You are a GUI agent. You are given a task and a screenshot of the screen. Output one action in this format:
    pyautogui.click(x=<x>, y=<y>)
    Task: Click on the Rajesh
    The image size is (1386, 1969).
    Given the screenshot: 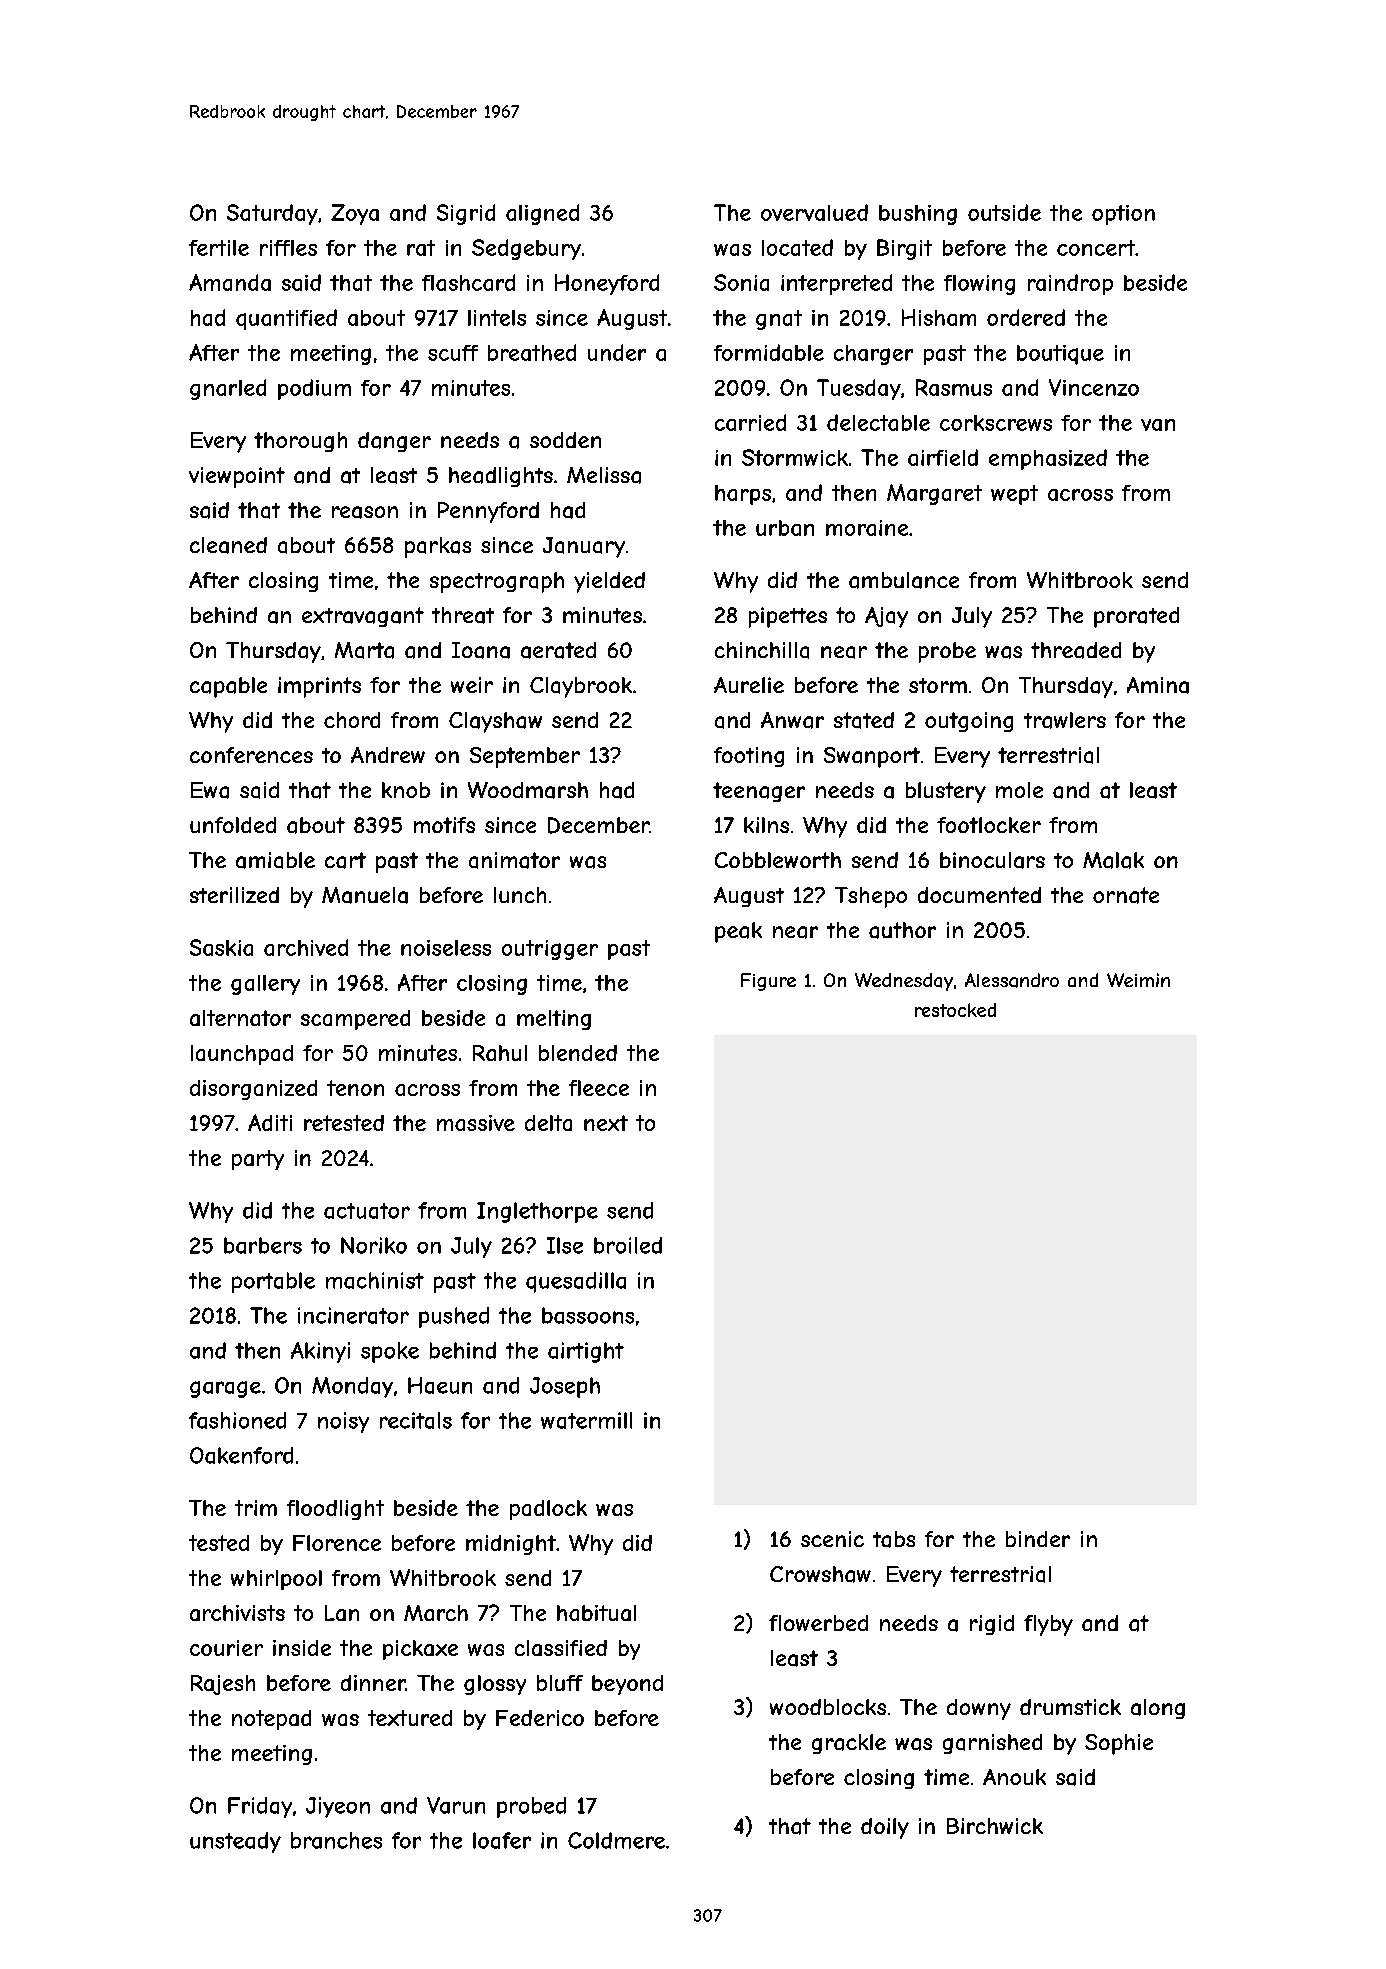 What is the action you would take?
    pyautogui.click(x=223, y=1685)
